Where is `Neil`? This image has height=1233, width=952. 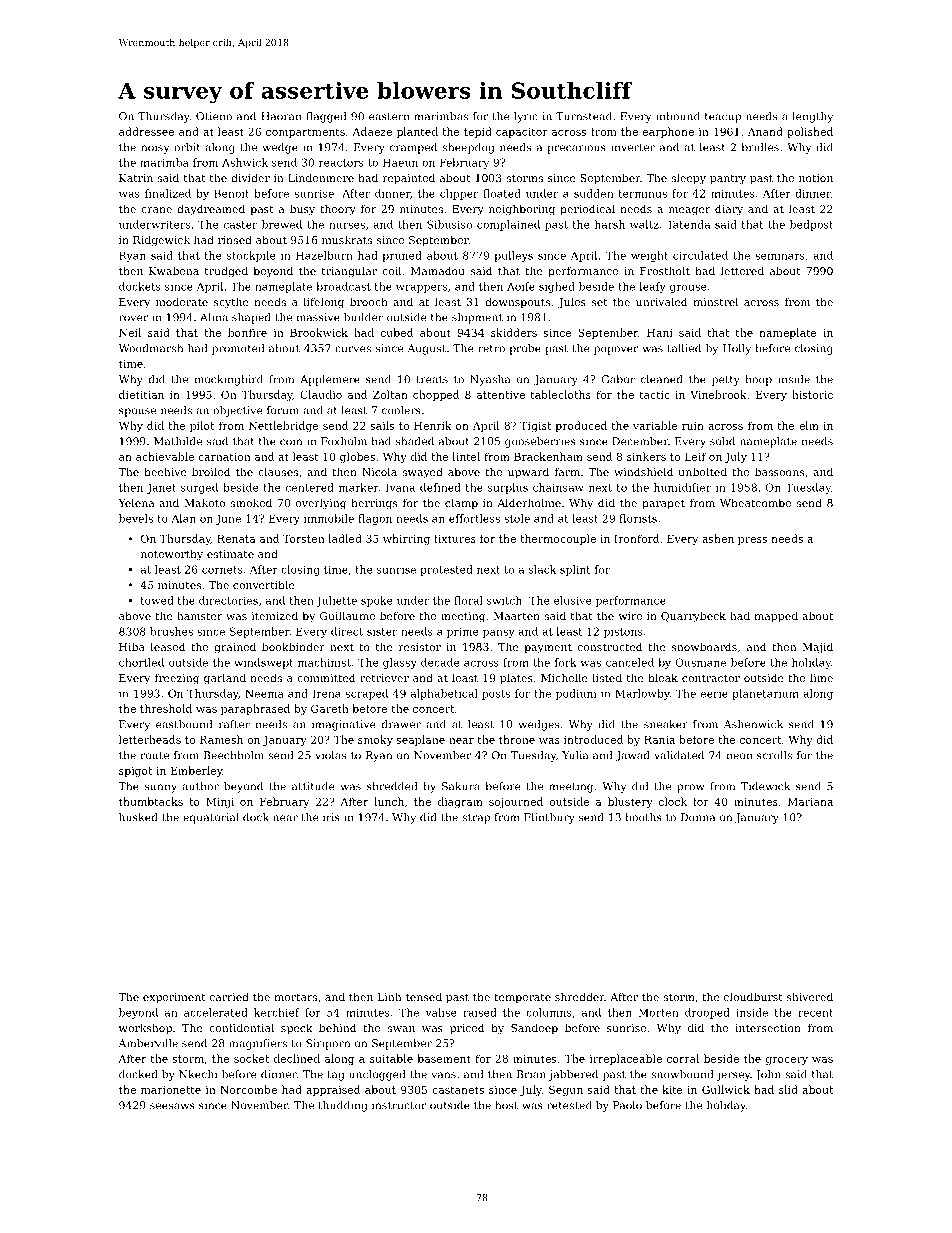 Neil is located at coordinates (130, 332).
